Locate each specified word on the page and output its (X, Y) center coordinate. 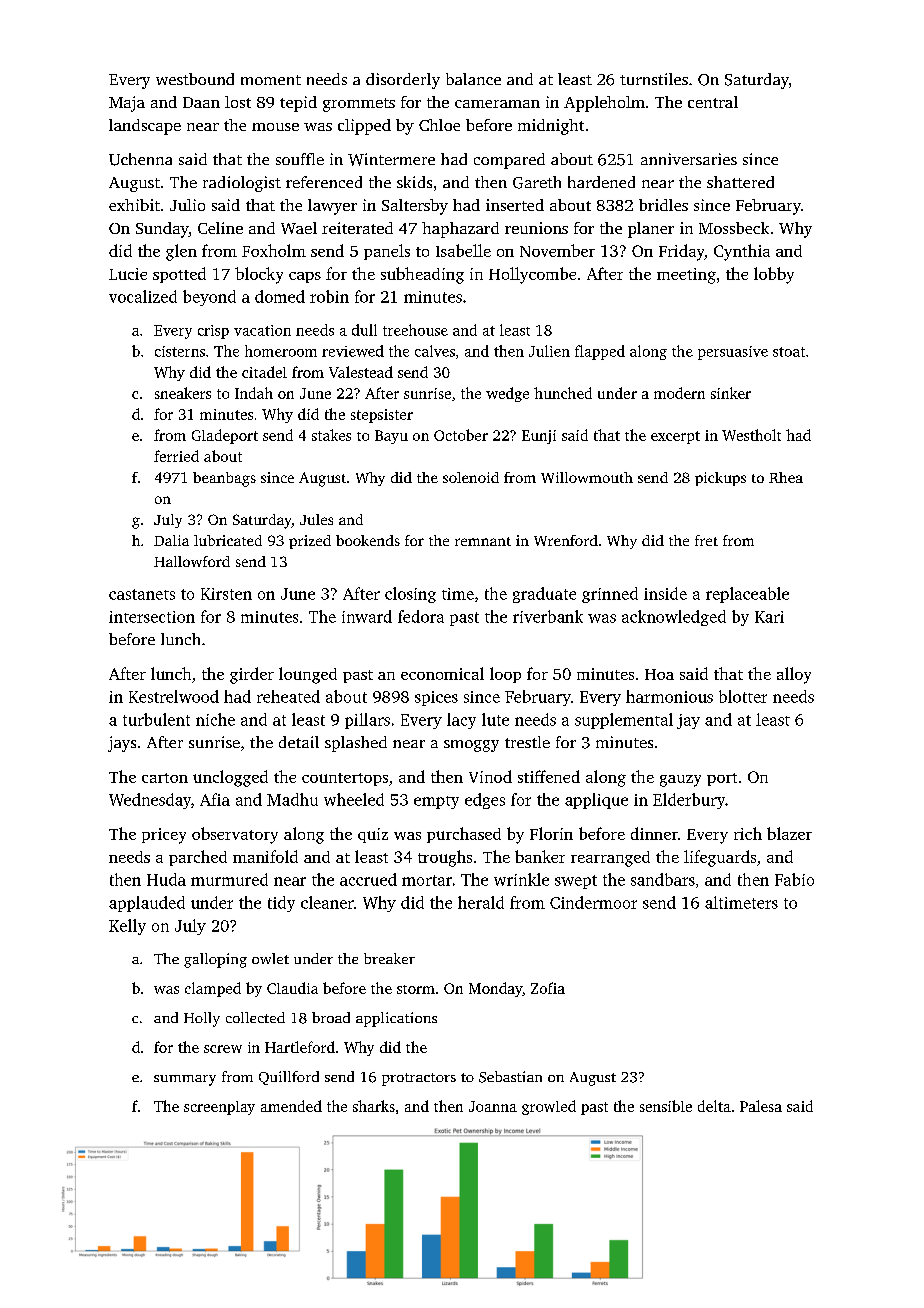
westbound (195, 79)
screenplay (219, 1108)
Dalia (171, 540)
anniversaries (689, 159)
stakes (331, 435)
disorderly (403, 81)
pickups (720, 479)
